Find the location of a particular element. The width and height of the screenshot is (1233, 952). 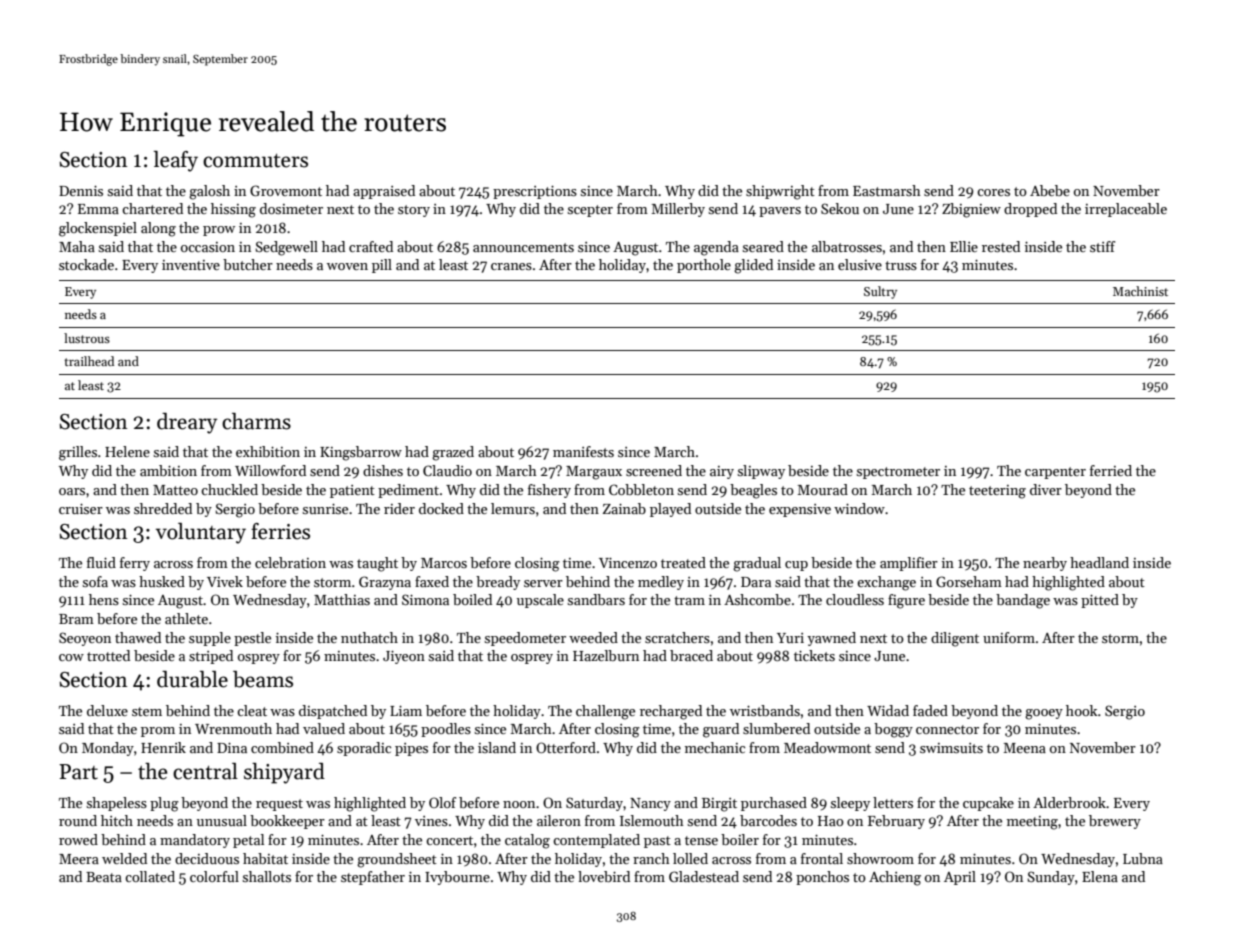

colorful is located at coordinates (214, 876).
